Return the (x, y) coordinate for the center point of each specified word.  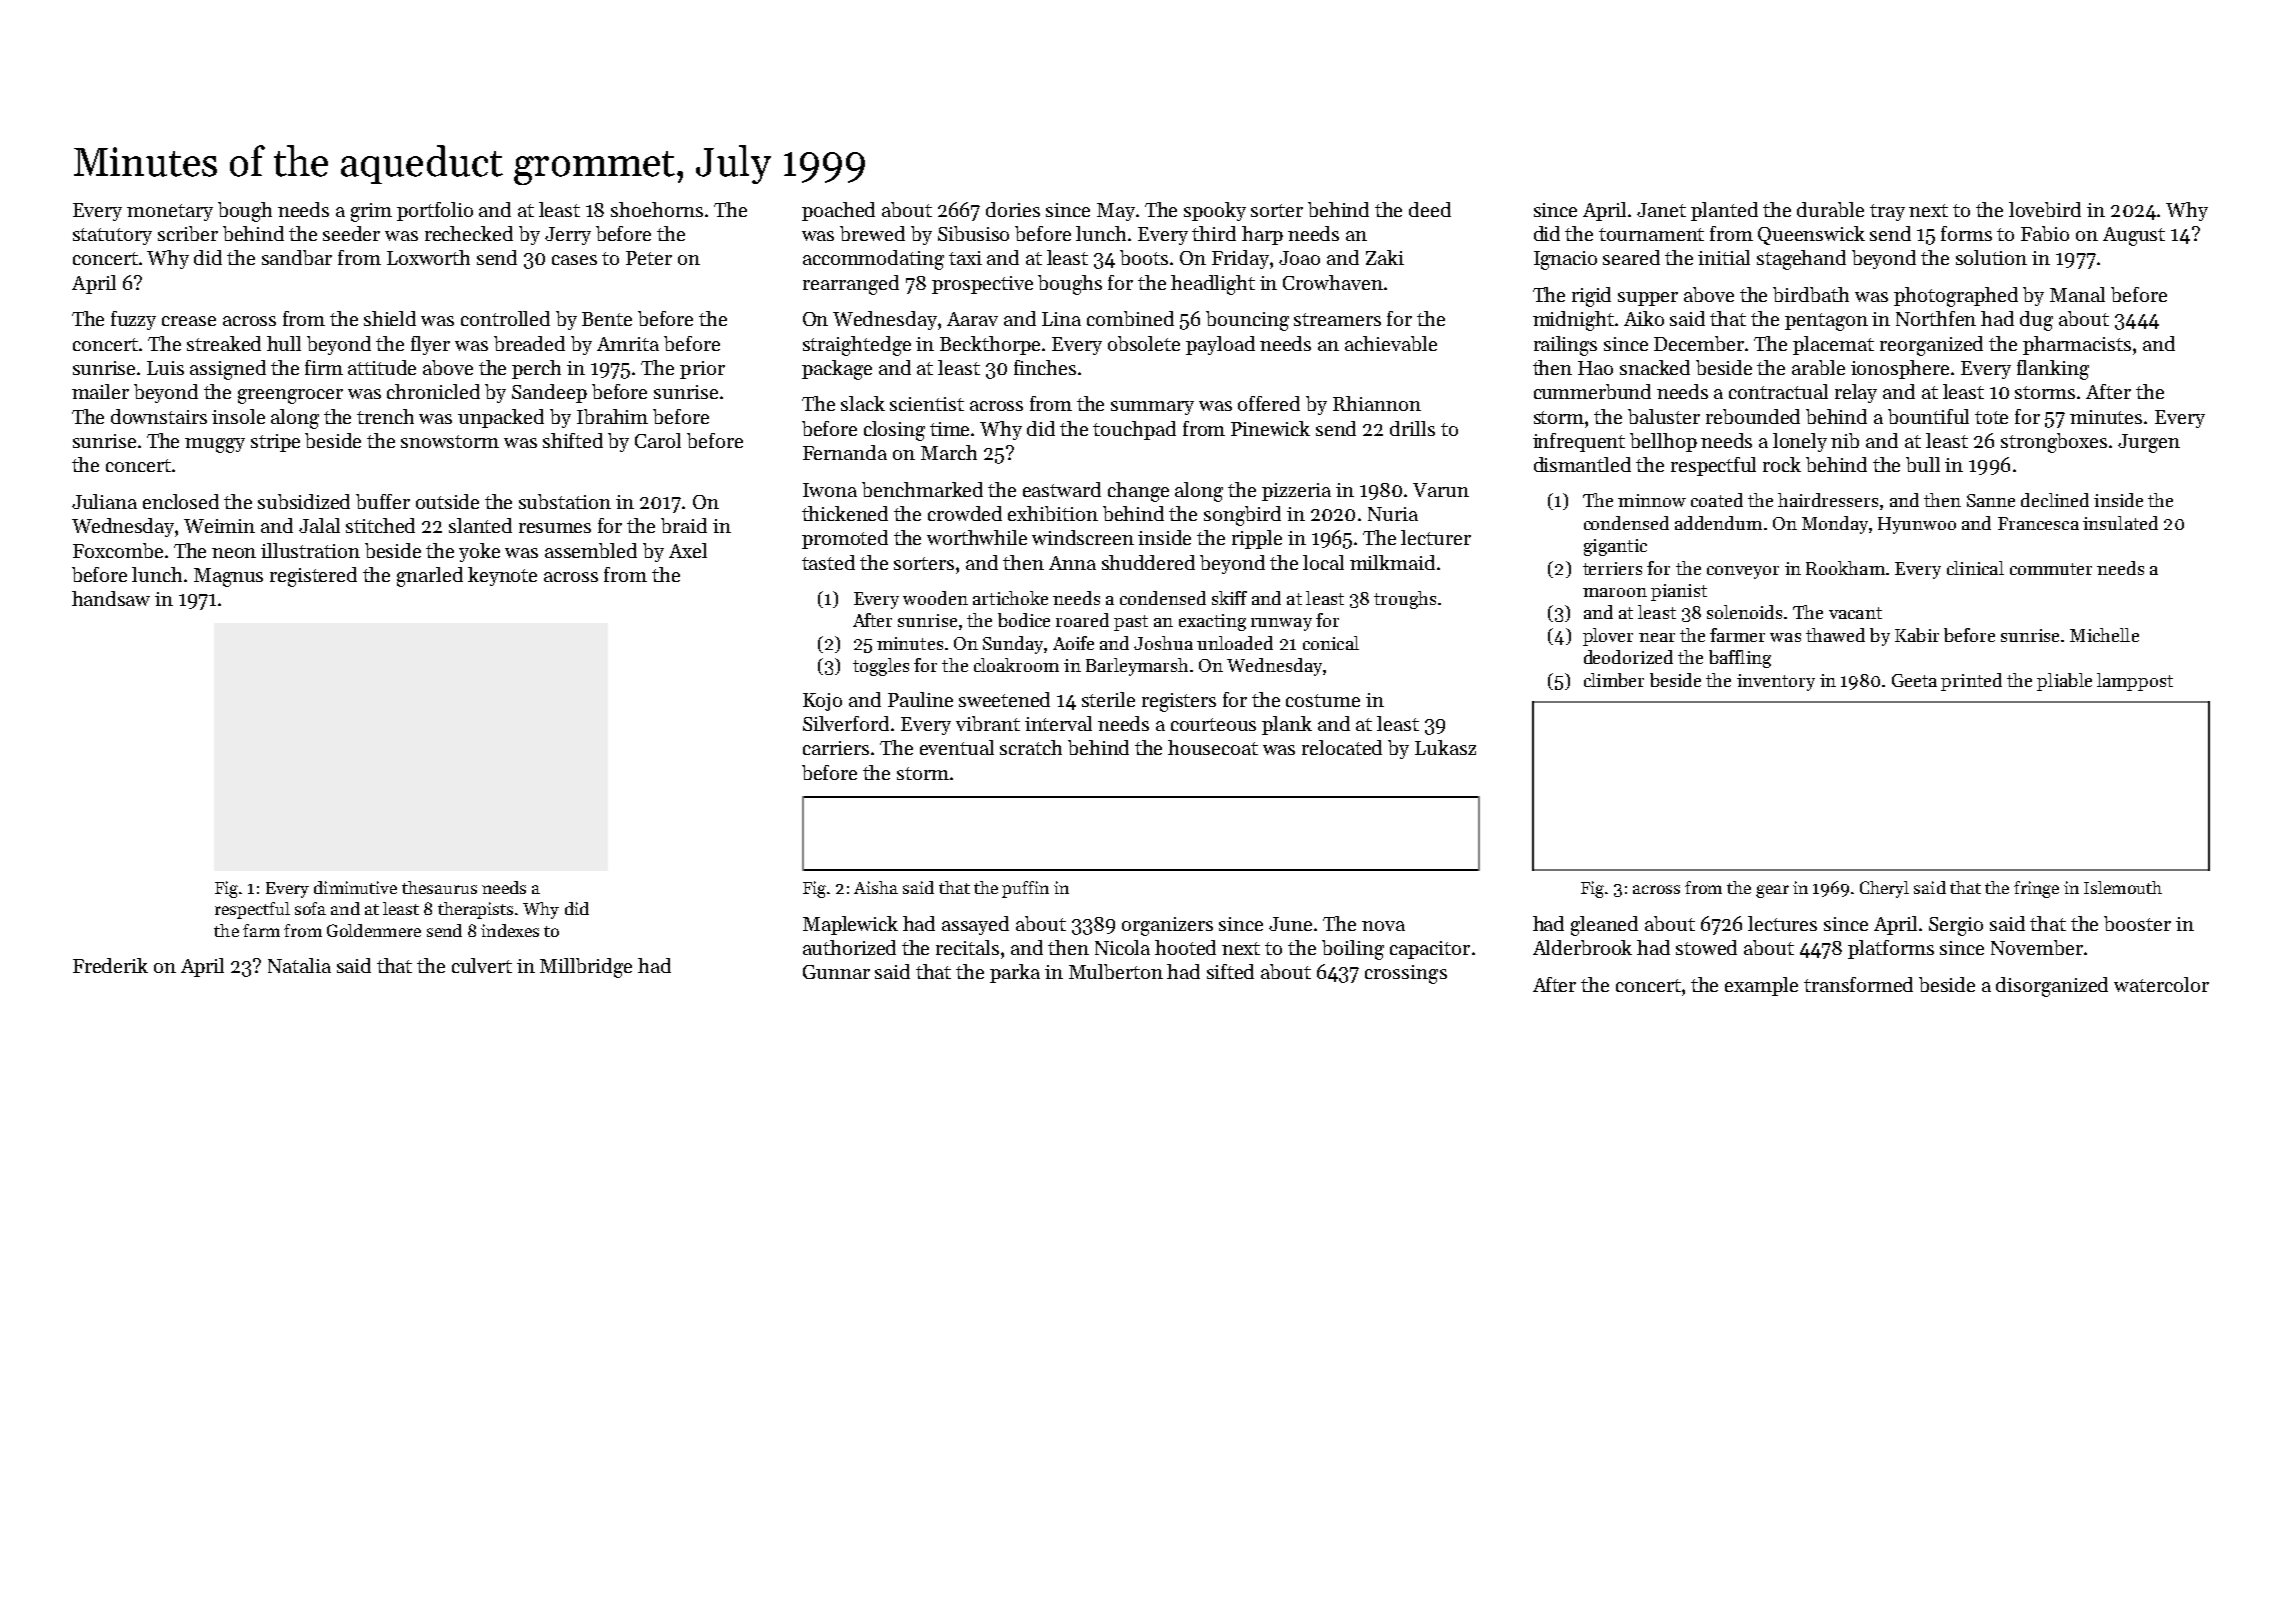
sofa (310, 908)
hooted (1185, 947)
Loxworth (428, 257)
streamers (1337, 319)
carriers (836, 748)
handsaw (111, 598)
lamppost (2135, 682)
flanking (2053, 370)
